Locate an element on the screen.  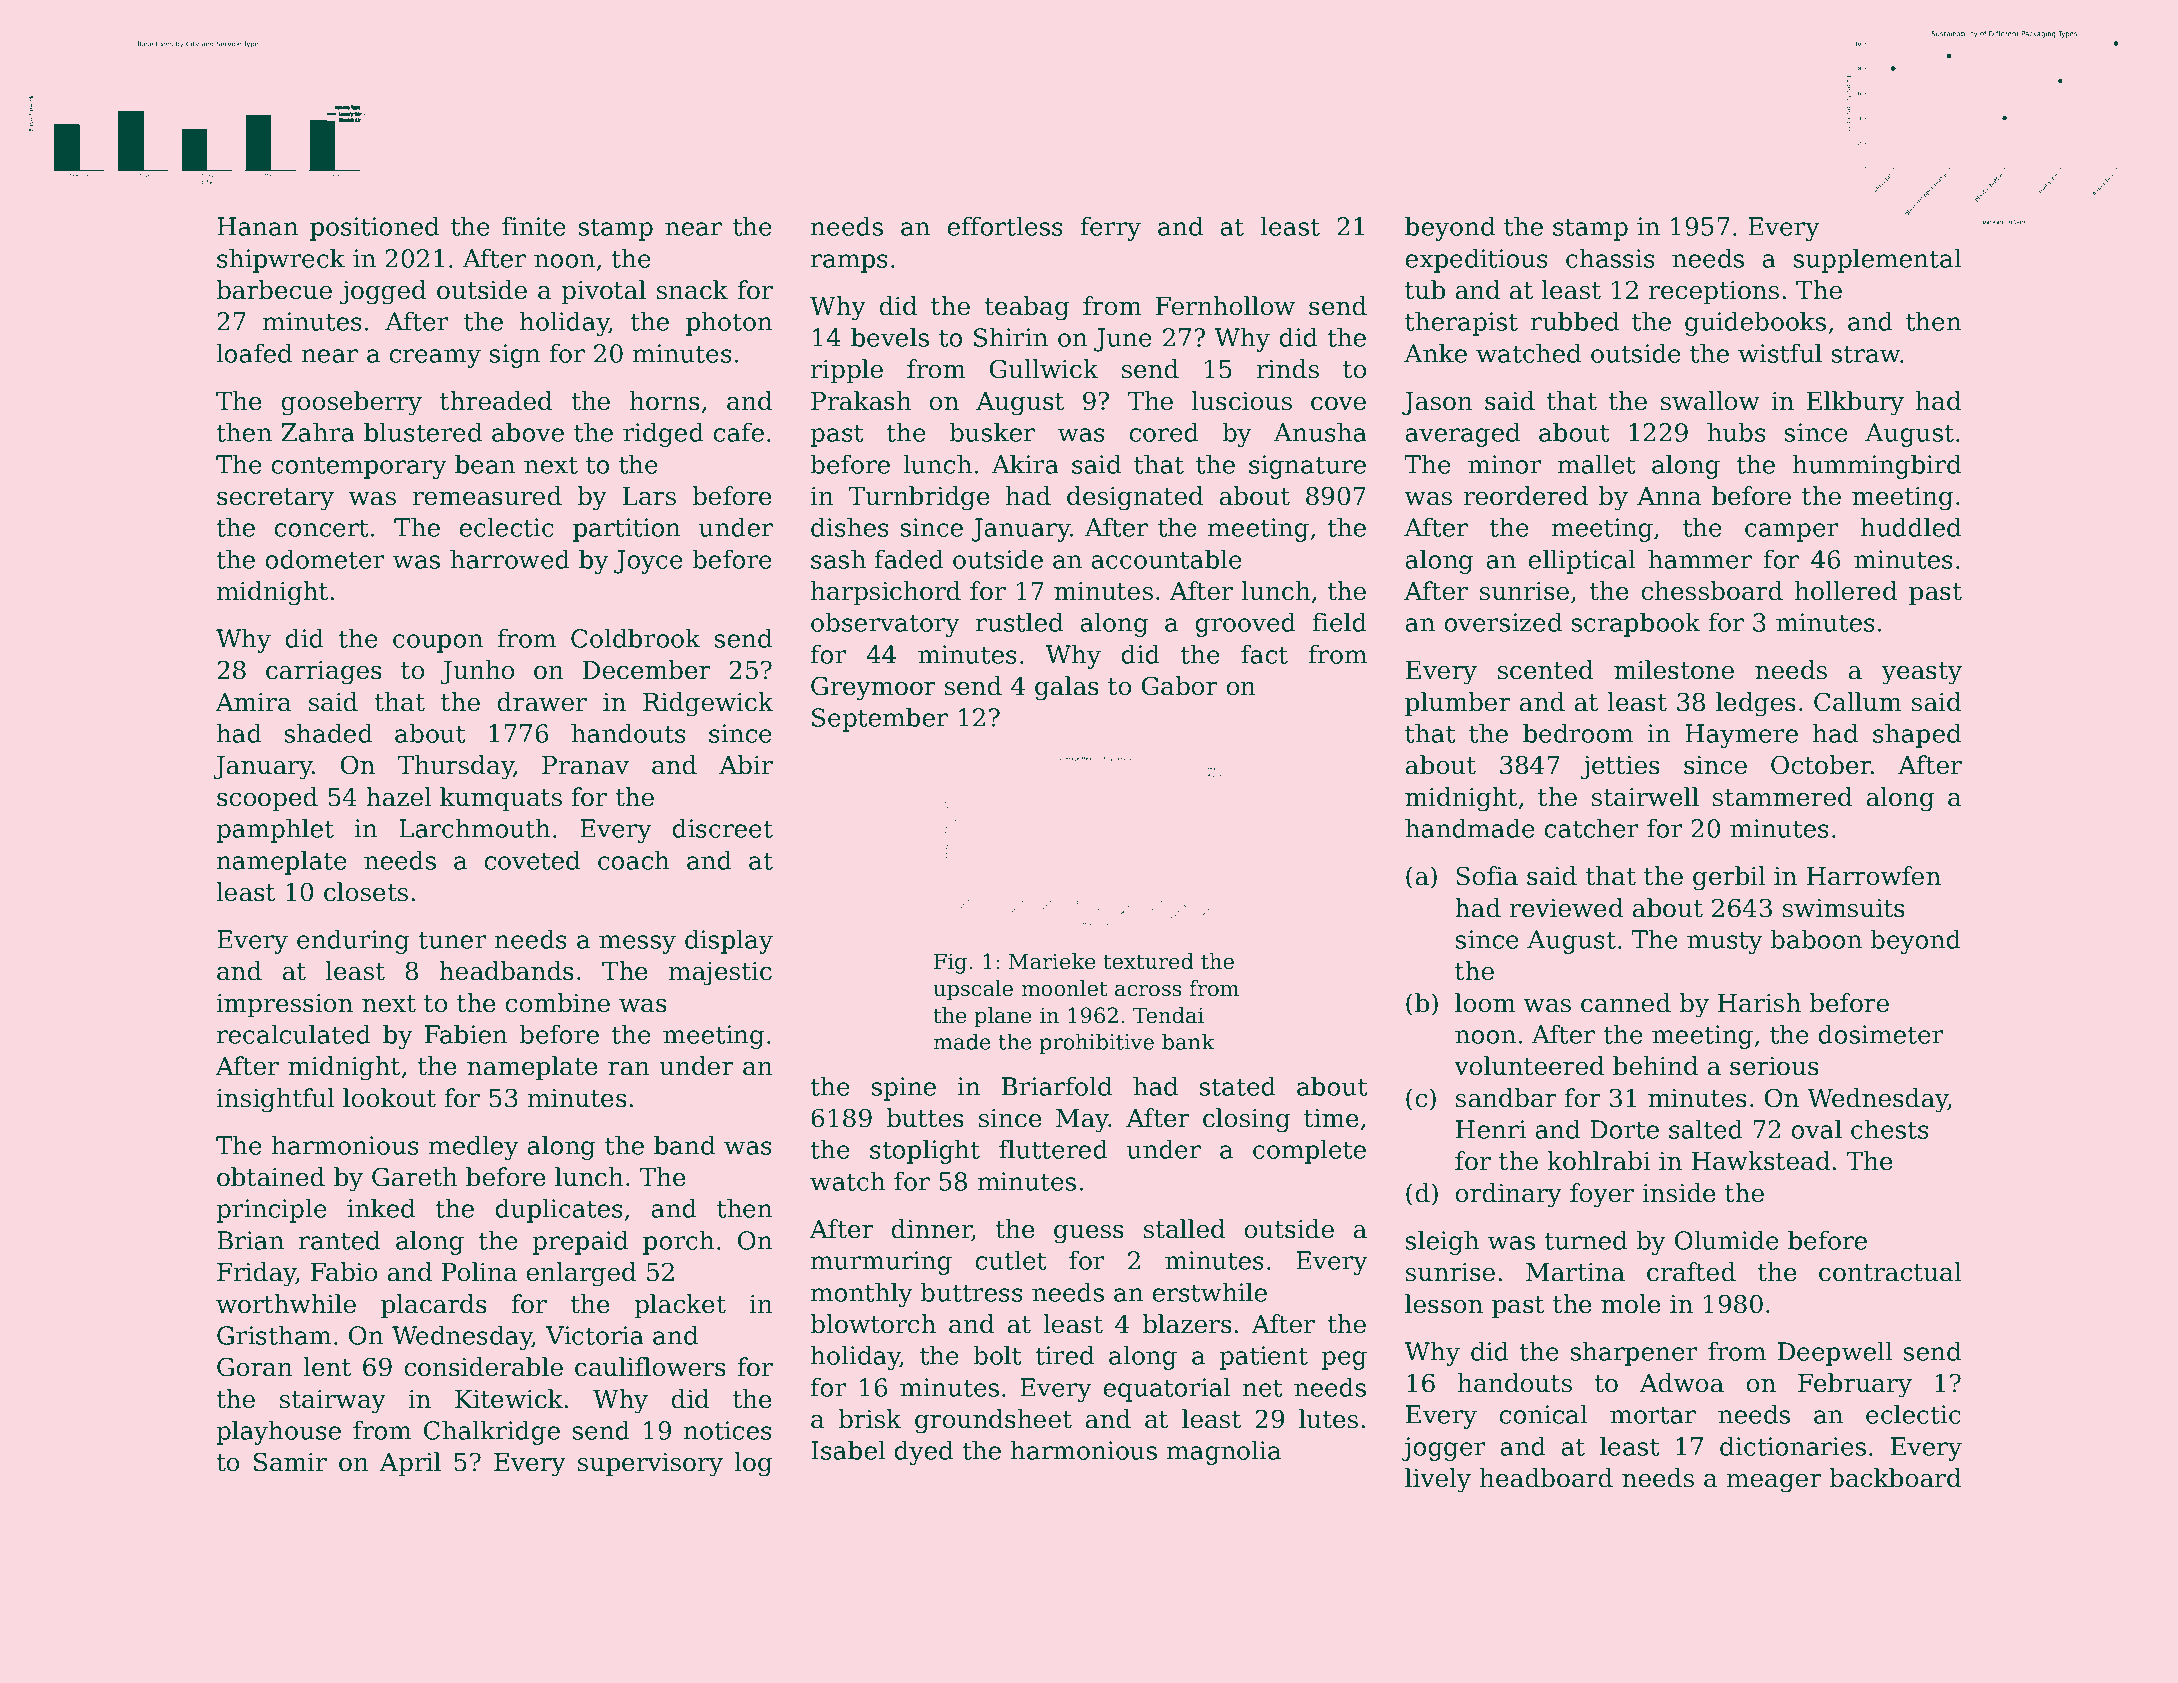
medley is located at coordinates (474, 1147).
